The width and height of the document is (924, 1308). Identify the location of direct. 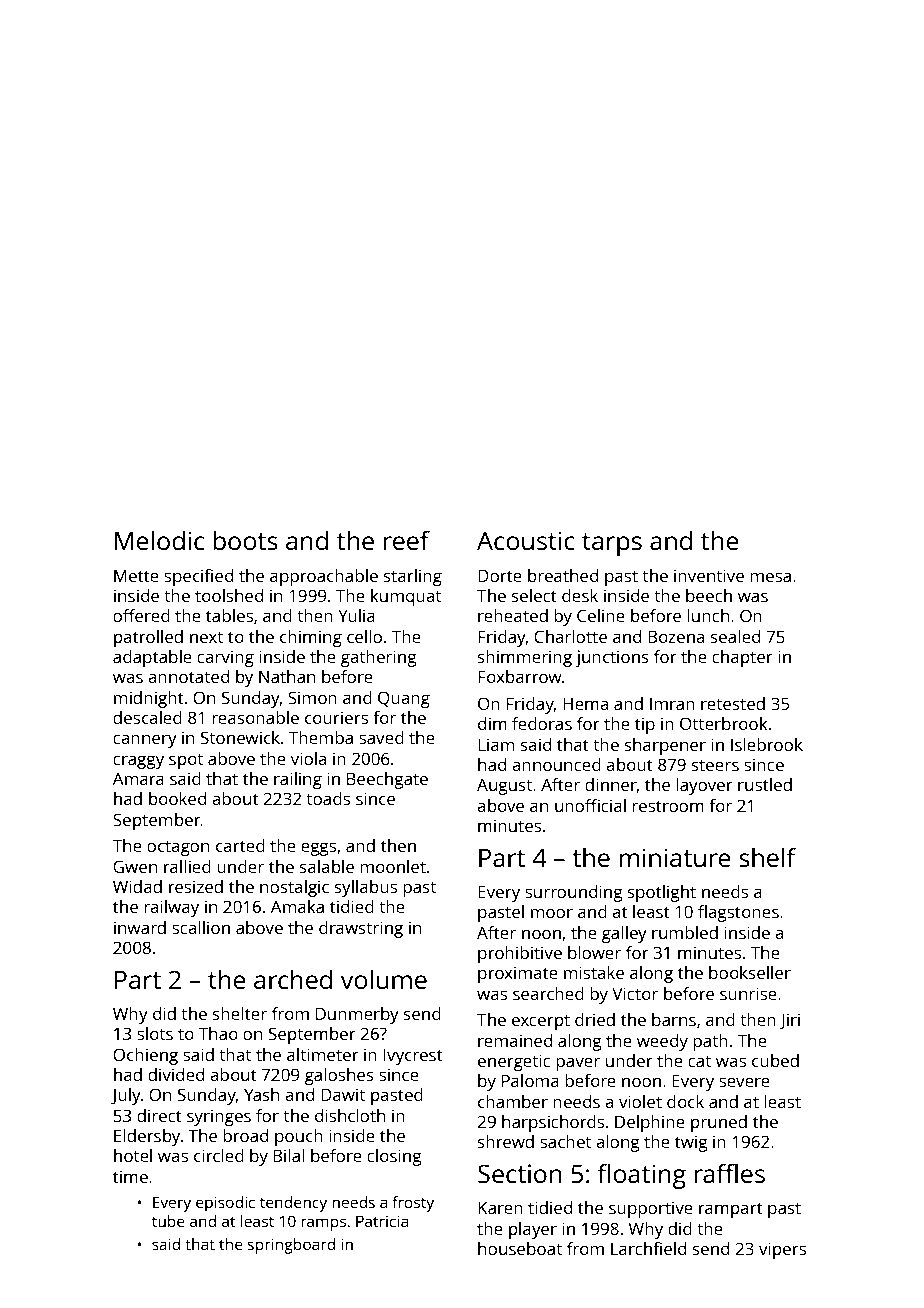
(159, 1115).
